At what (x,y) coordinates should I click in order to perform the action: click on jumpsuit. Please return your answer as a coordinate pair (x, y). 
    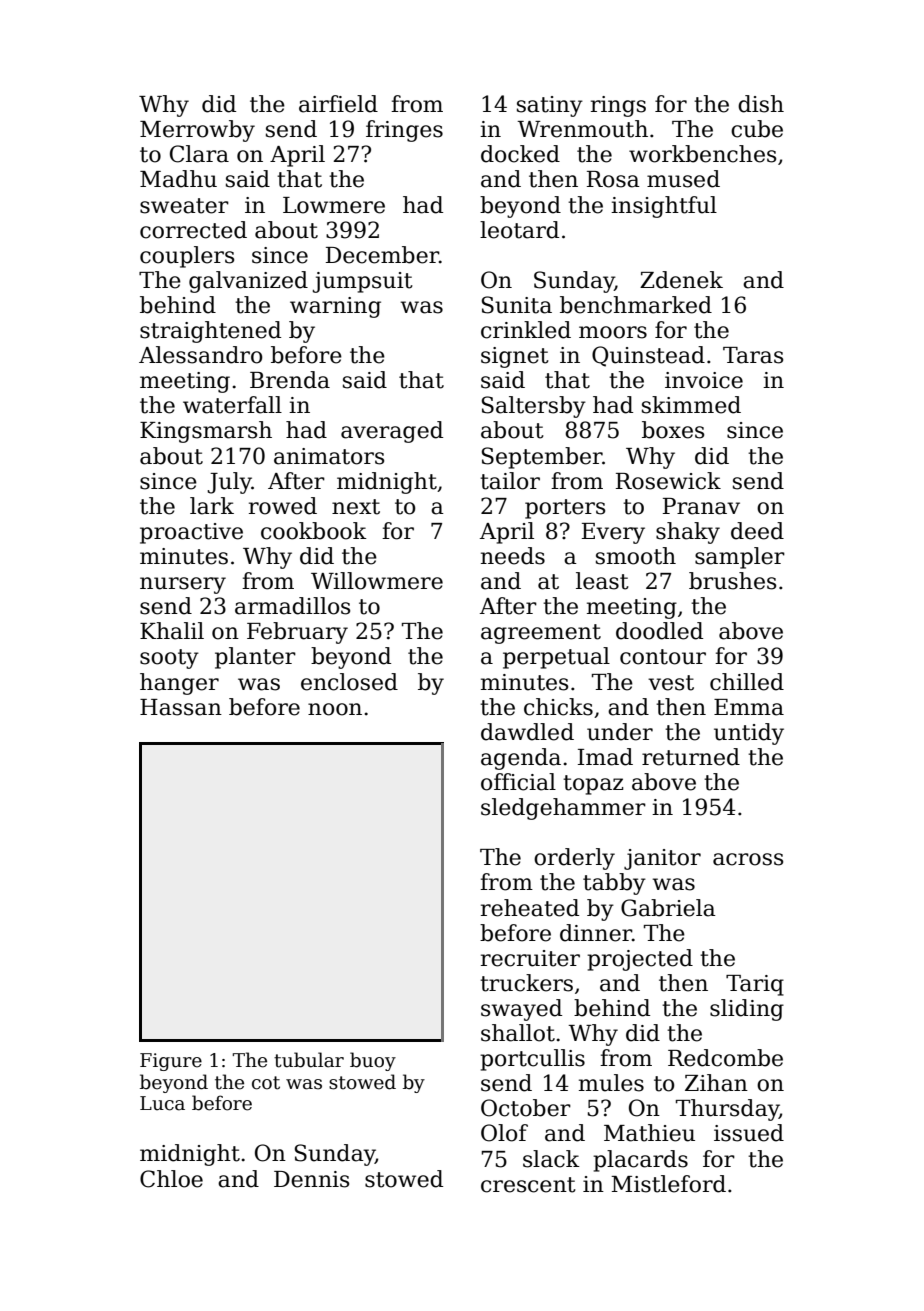
    Looking at the image, I should click on (363, 282).
